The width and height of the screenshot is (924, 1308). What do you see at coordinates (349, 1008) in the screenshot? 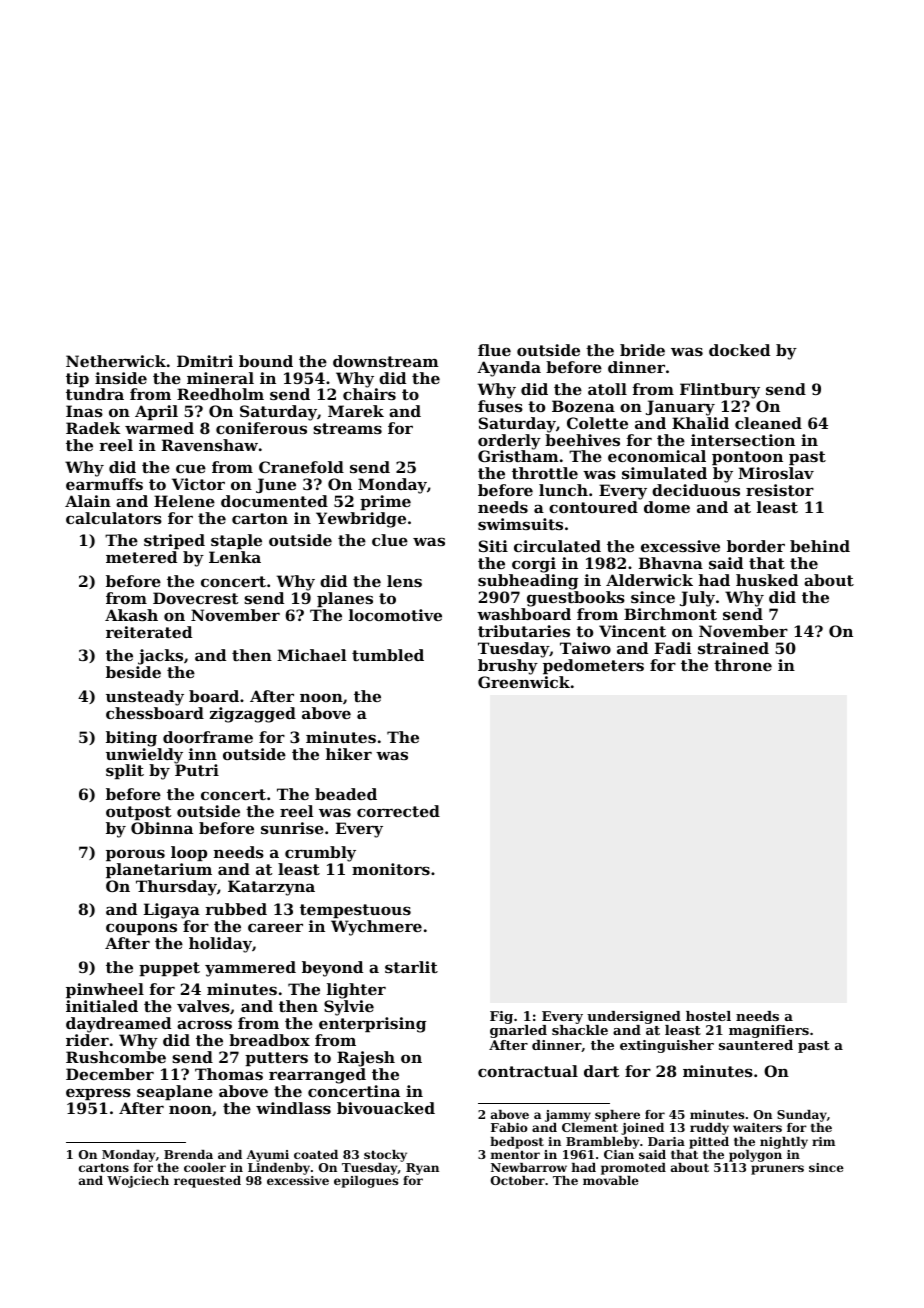
I see `Sylvie` at bounding box center [349, 1008].
